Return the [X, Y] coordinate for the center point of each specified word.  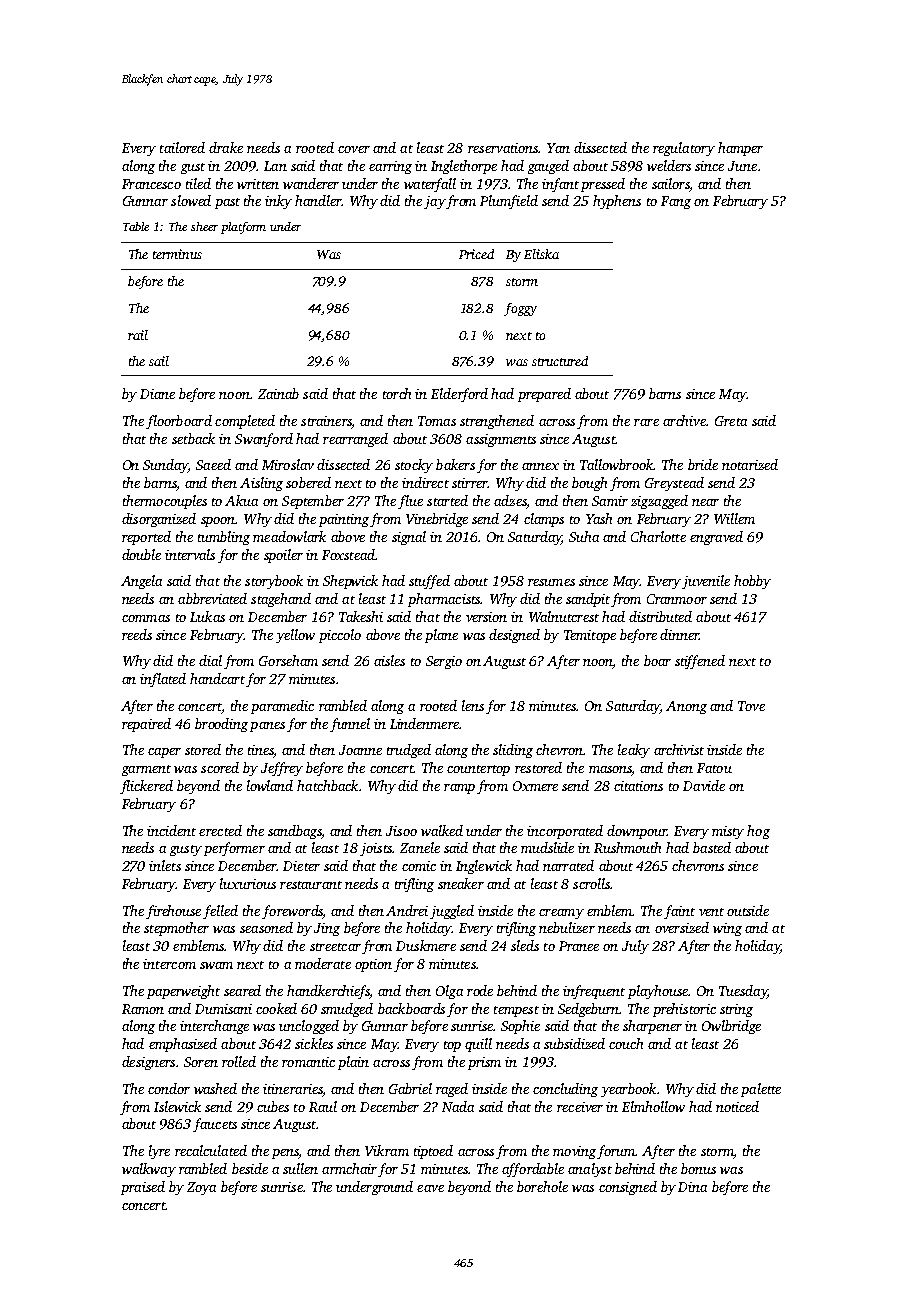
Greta [731, 421]
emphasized [183, 1045]
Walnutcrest [564, 616]
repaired [146, 725]
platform [243, 228]
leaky [634, 751]
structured [560, 361]
